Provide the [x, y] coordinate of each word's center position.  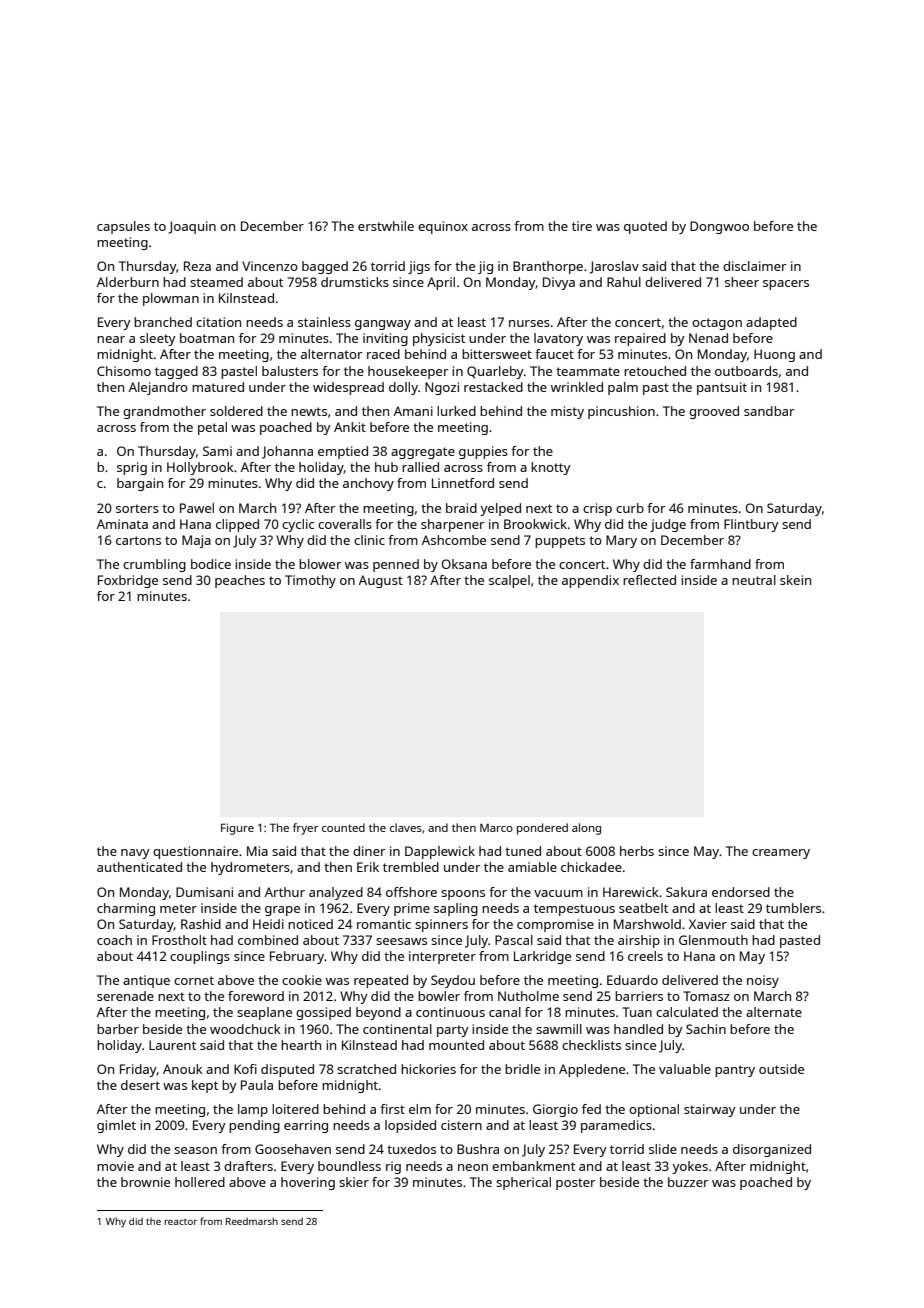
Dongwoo [719, 227]
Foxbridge [128, 581]
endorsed [741, 892]
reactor [180, 1222]
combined [268, 940]
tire [582, 226]
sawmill [559, 1029]
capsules [123, 227]
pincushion [621, 412]
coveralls [345, 524]
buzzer [688, 1182]
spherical [523, 1183]
